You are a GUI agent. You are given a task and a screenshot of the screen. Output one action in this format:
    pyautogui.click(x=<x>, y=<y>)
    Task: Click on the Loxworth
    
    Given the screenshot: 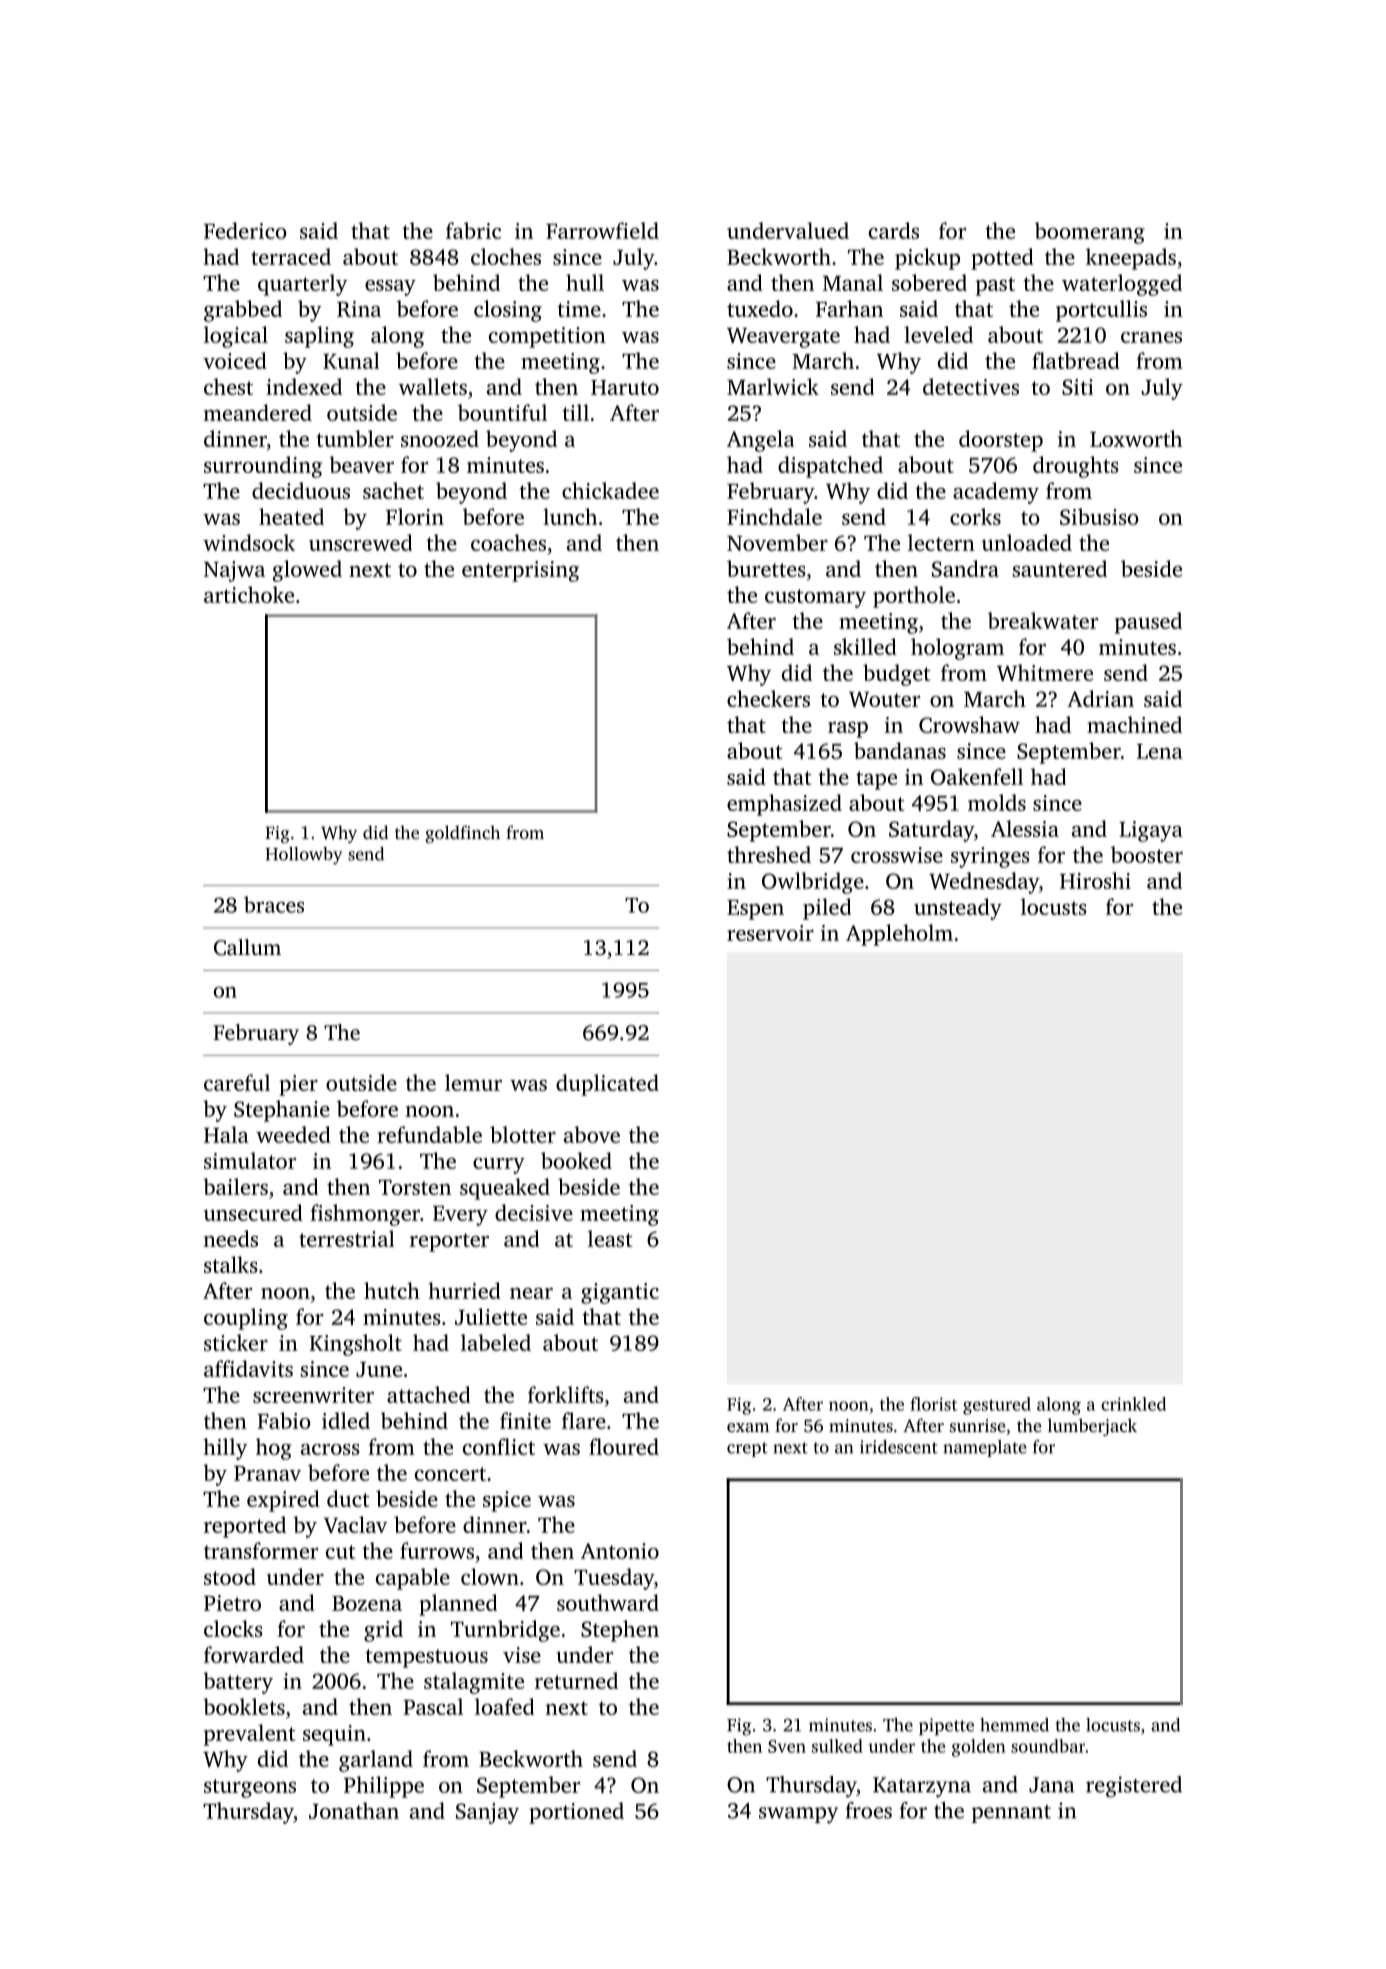 What is the action you would take?
    pyautogui.click(x=1136, y=438)
